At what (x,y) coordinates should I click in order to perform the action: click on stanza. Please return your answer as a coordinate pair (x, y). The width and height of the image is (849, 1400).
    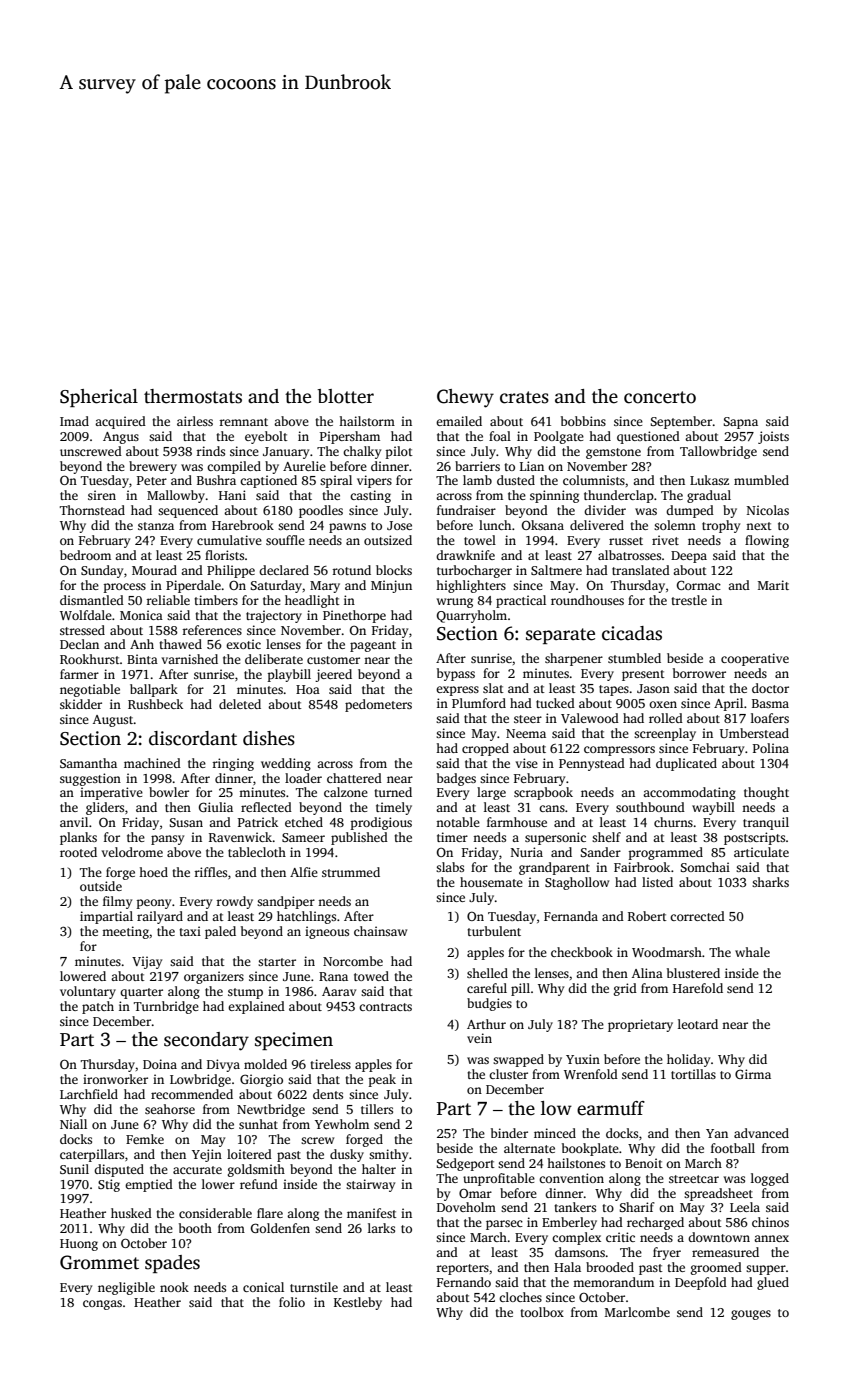
    Looking at the image, I should click on (156, 526).
